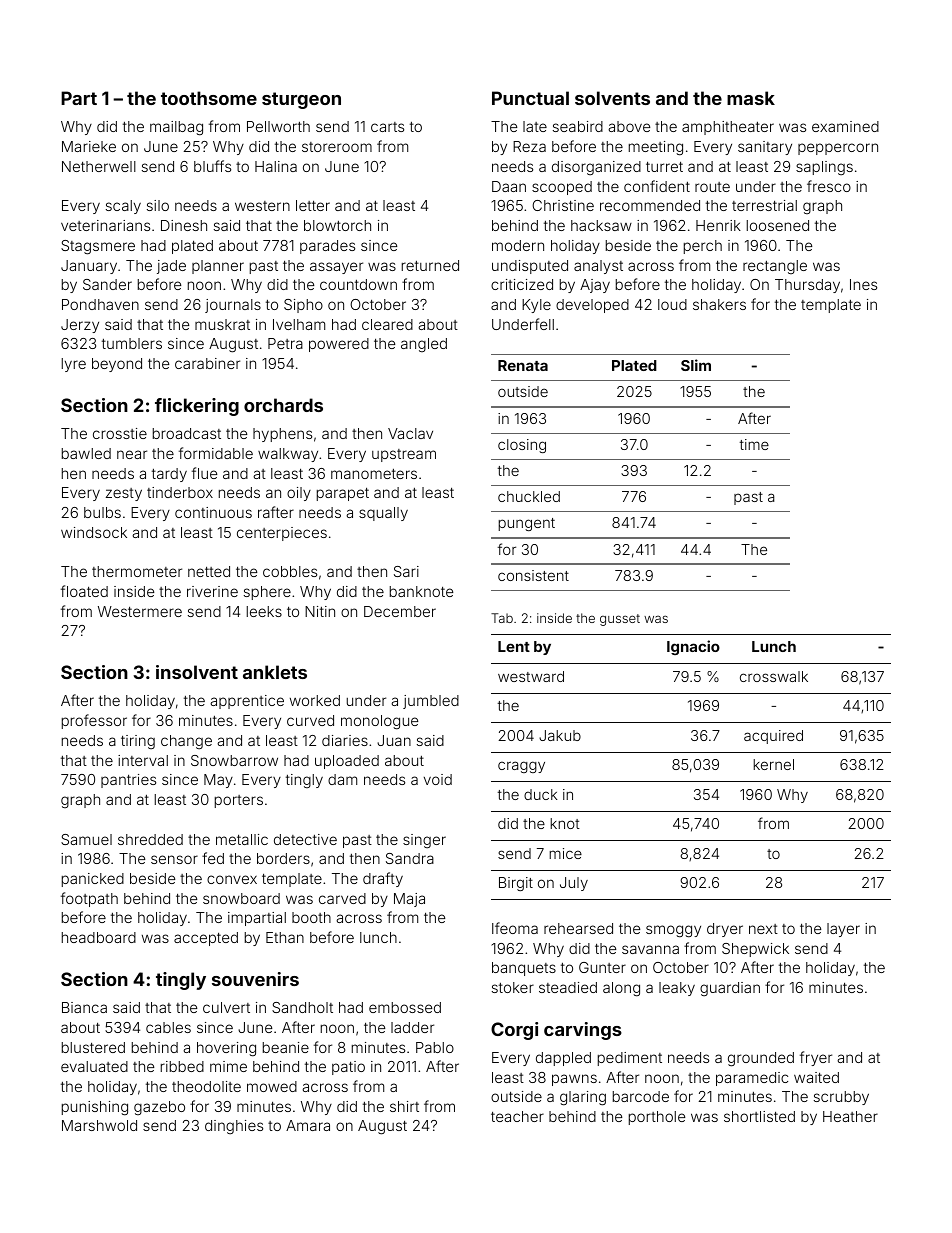 The width and height of the document is (952, 1233). What do you see at coordinates (409, 900) in the document?
I see `Maja` at bounding box center [409, 900].
